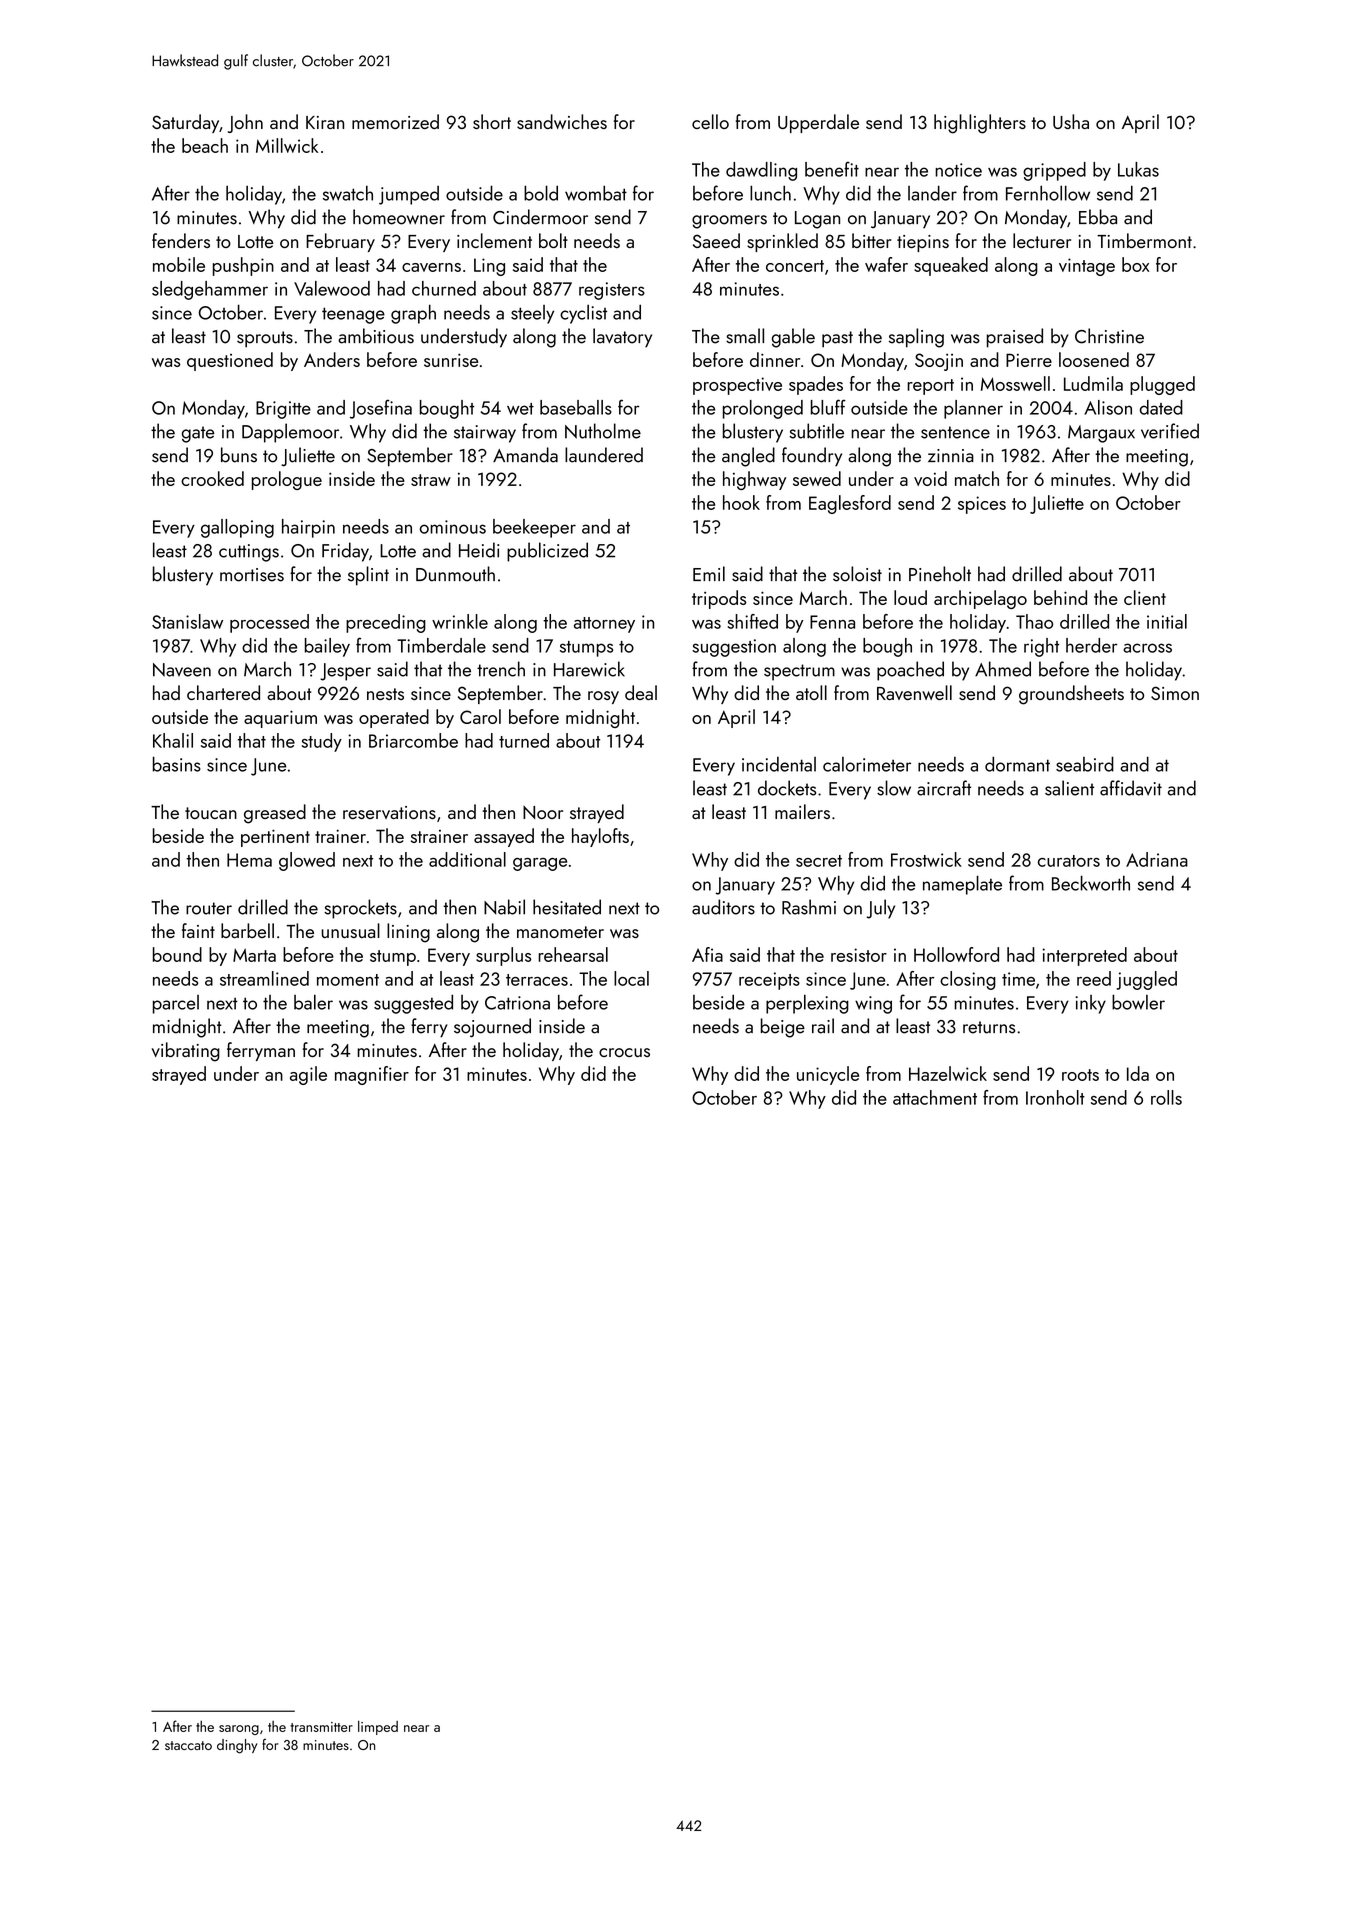  I want to click on Usha, so click(1071, 121).
